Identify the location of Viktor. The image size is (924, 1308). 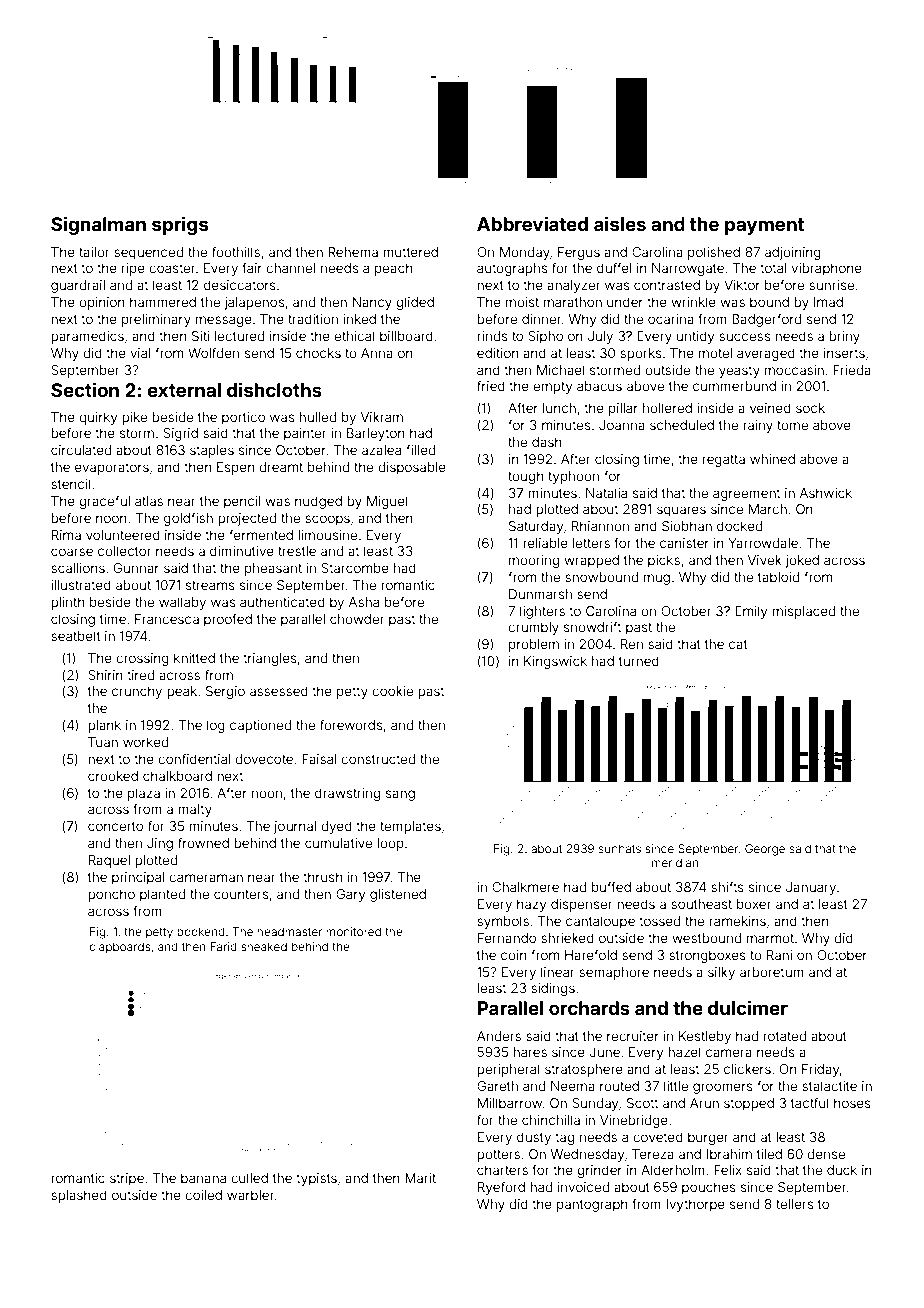
(742, 285).
